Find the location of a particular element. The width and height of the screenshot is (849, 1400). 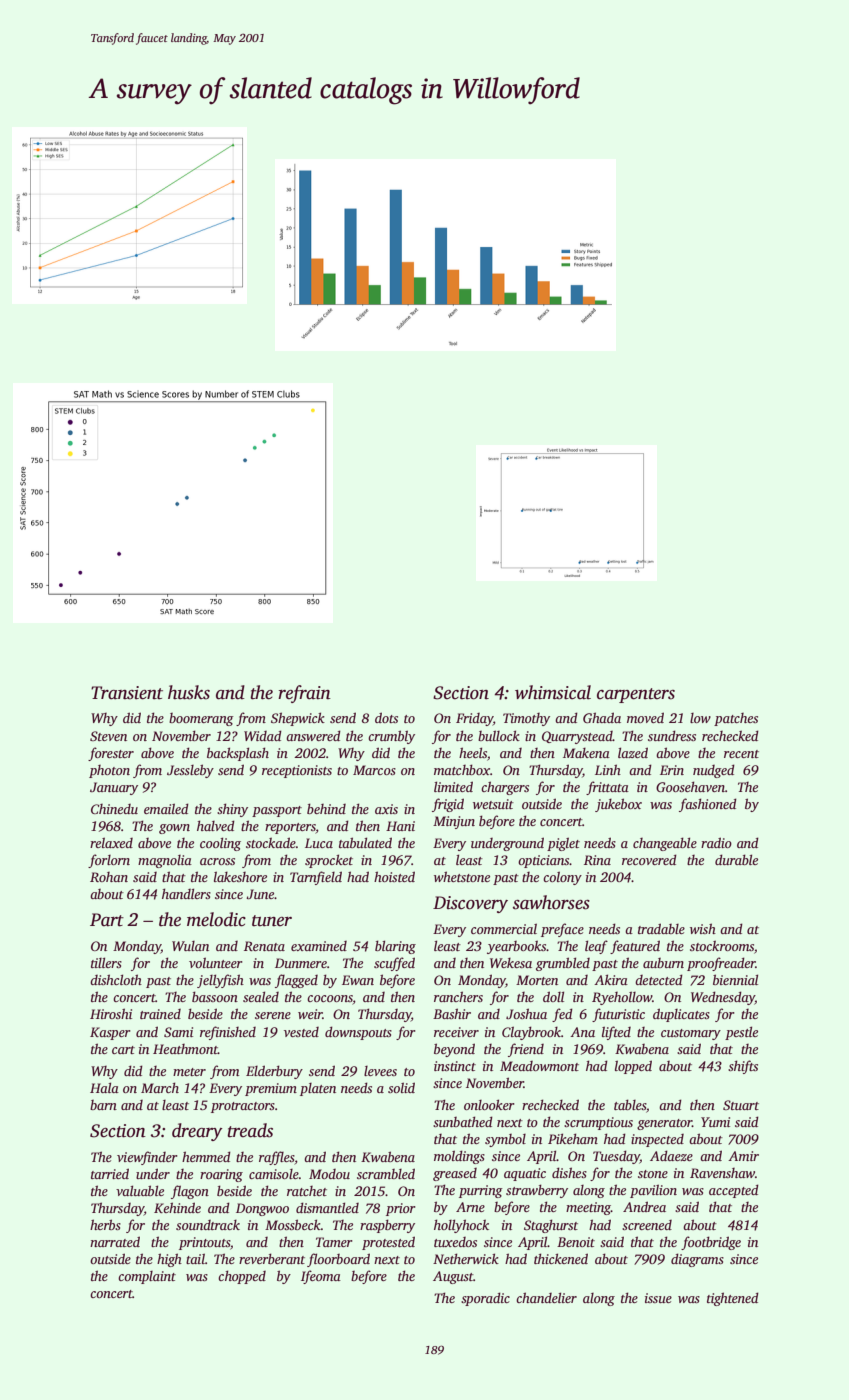

roaring is located at coordinates (221, 1175).
